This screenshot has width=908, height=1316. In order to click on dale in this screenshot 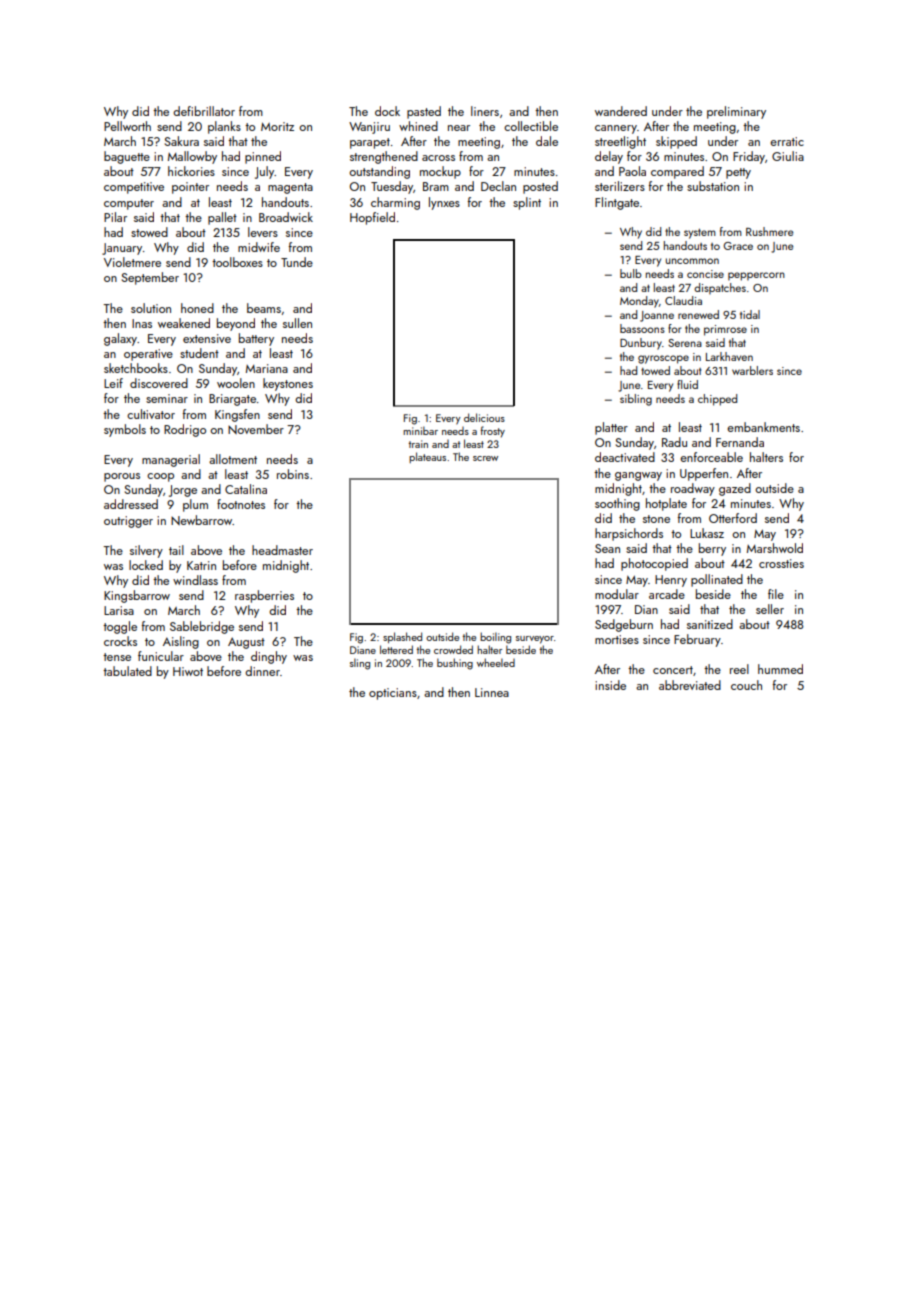, I will do `click(547, 141)`.
